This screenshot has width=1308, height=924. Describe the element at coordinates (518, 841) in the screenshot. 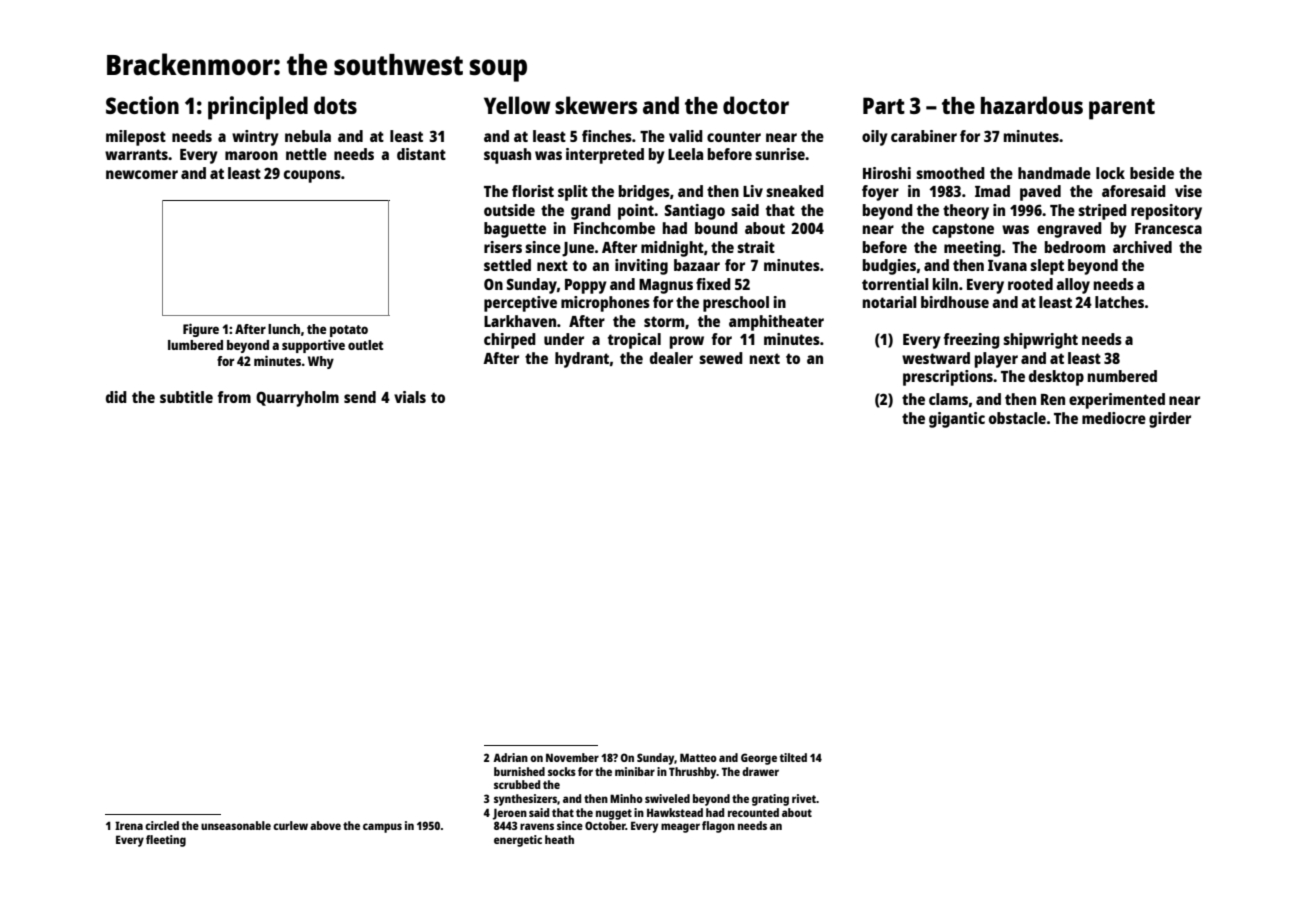

I see `energetic` at that location.
